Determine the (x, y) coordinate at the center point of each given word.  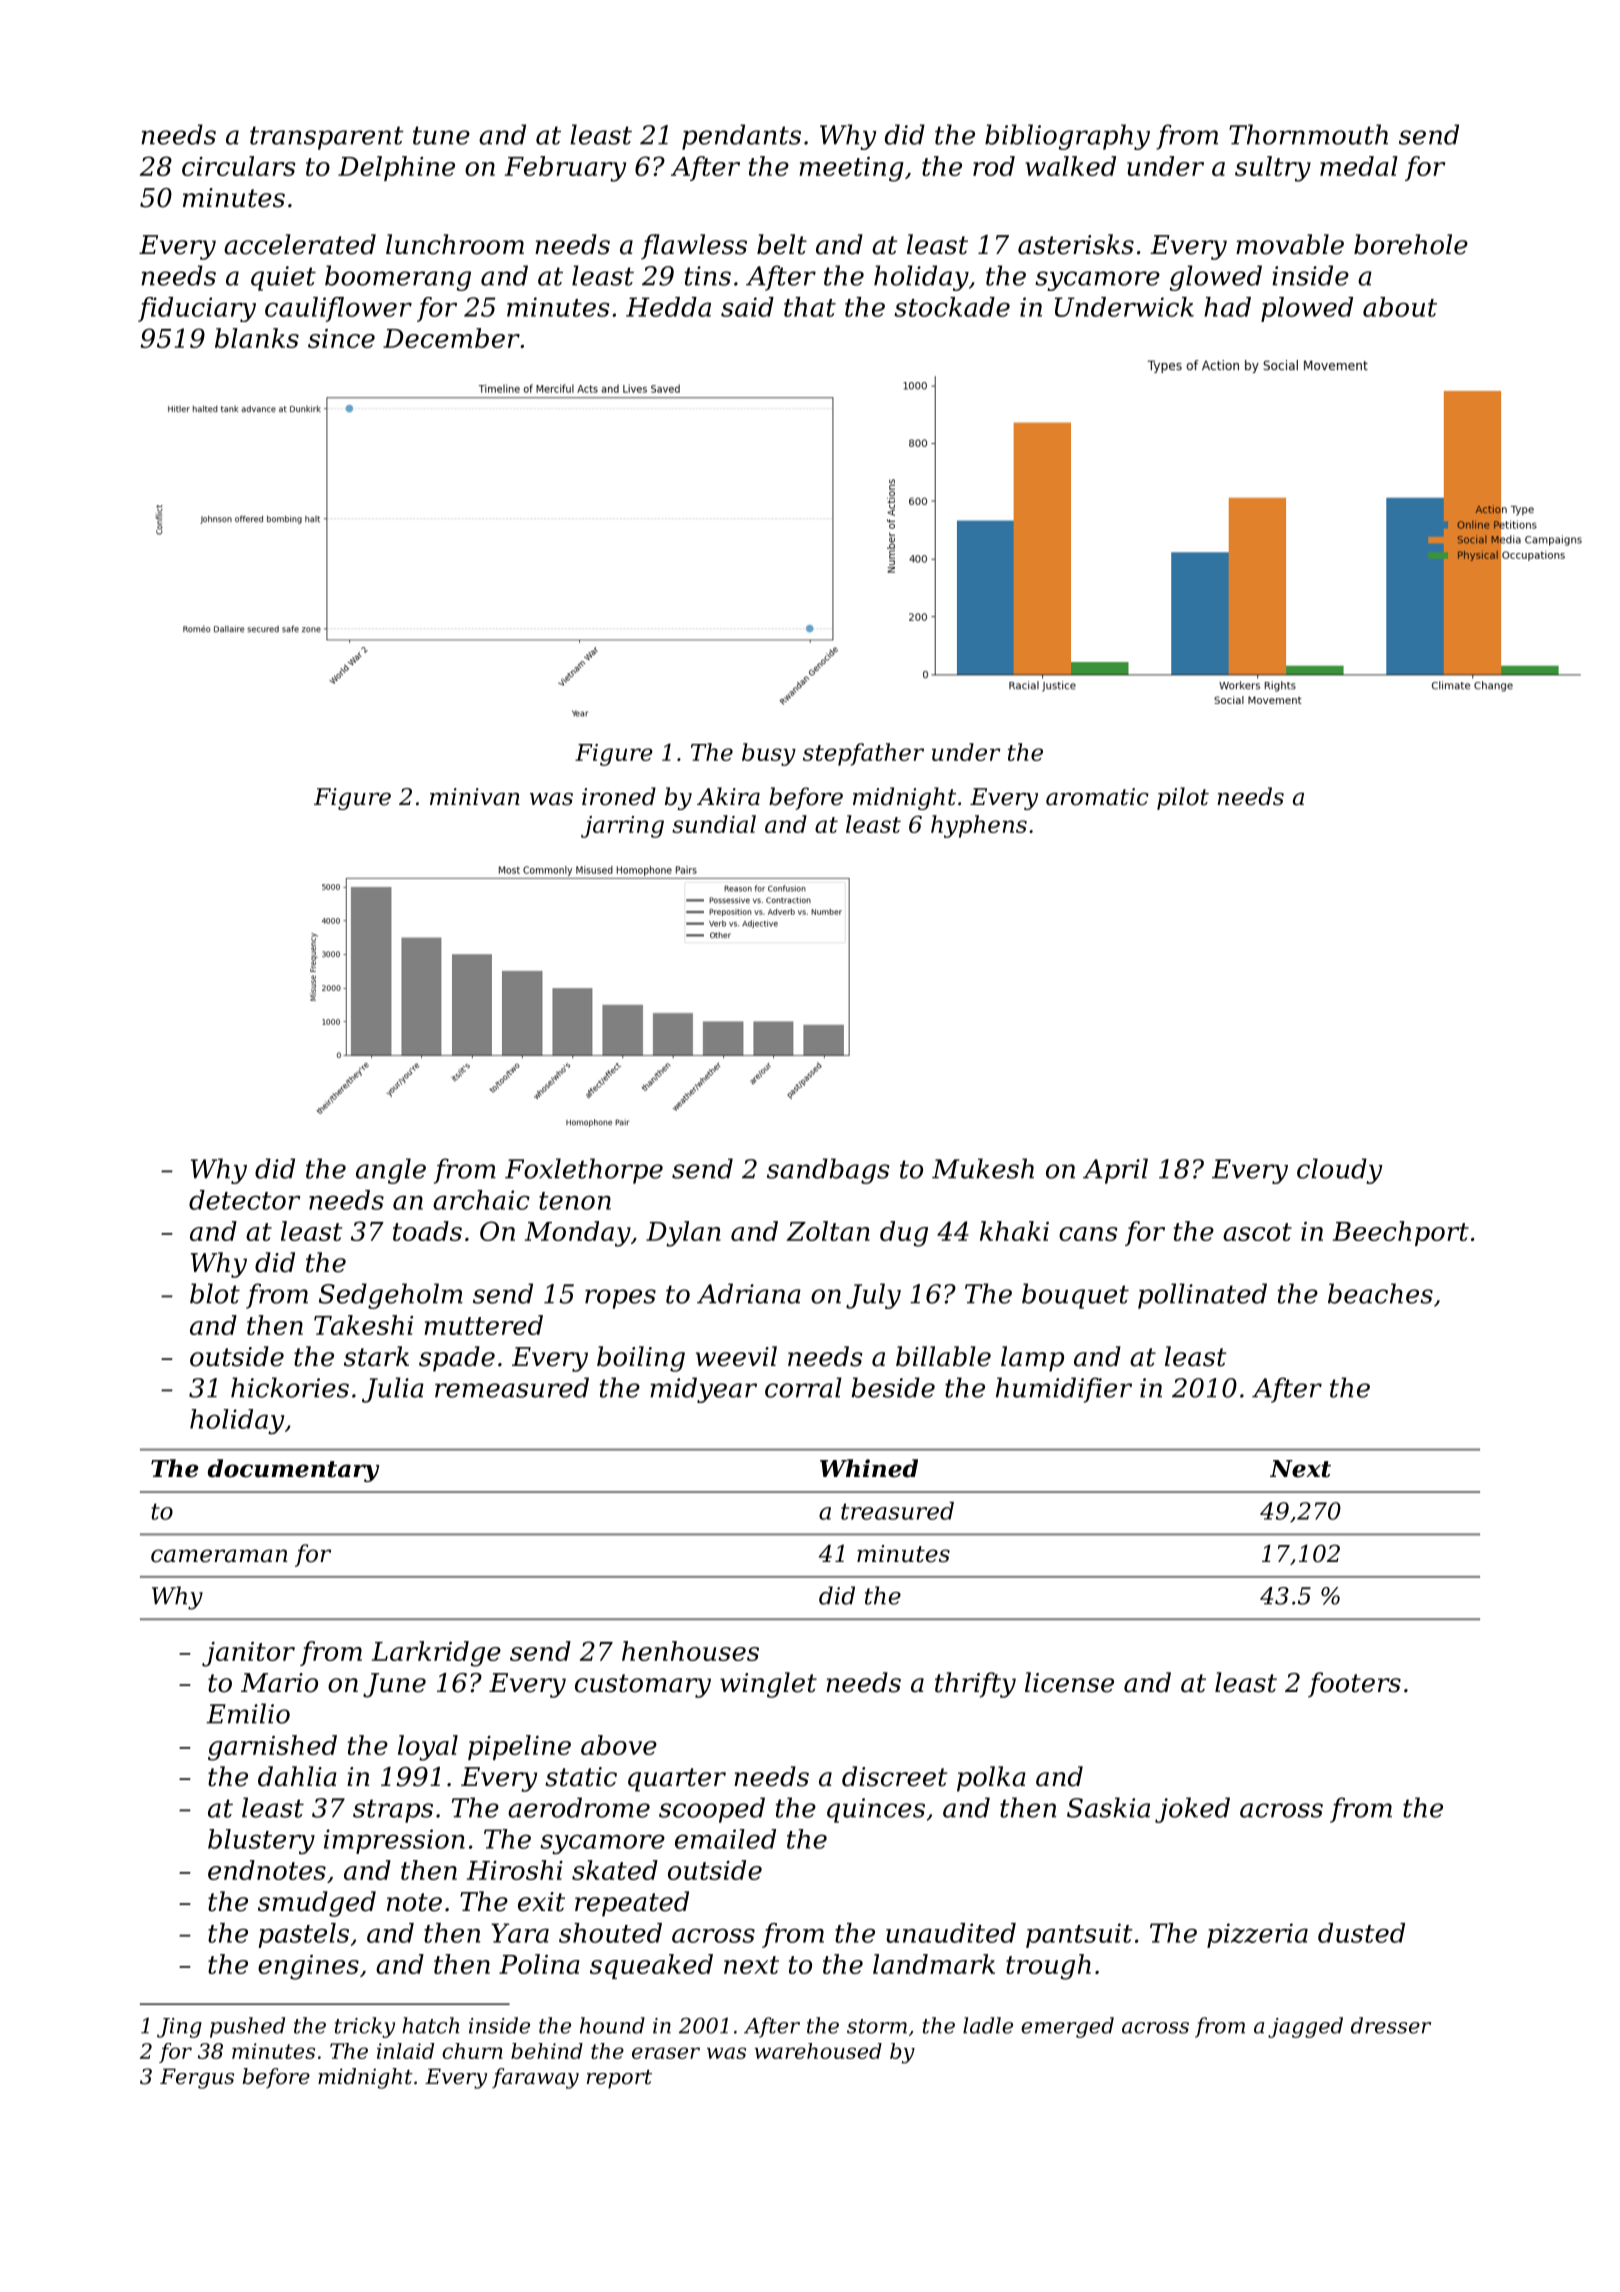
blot (215, 1293)
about (1400, 307)
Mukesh (983, 1168)
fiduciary (197, 309)
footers (1354, 1685)
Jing (179, 2028)
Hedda (668, 307)
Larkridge (436, 1654)
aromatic (1097, 797)
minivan (475, 797)
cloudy (1340, 1171)
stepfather (863, 754)
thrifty (975, 1685)
